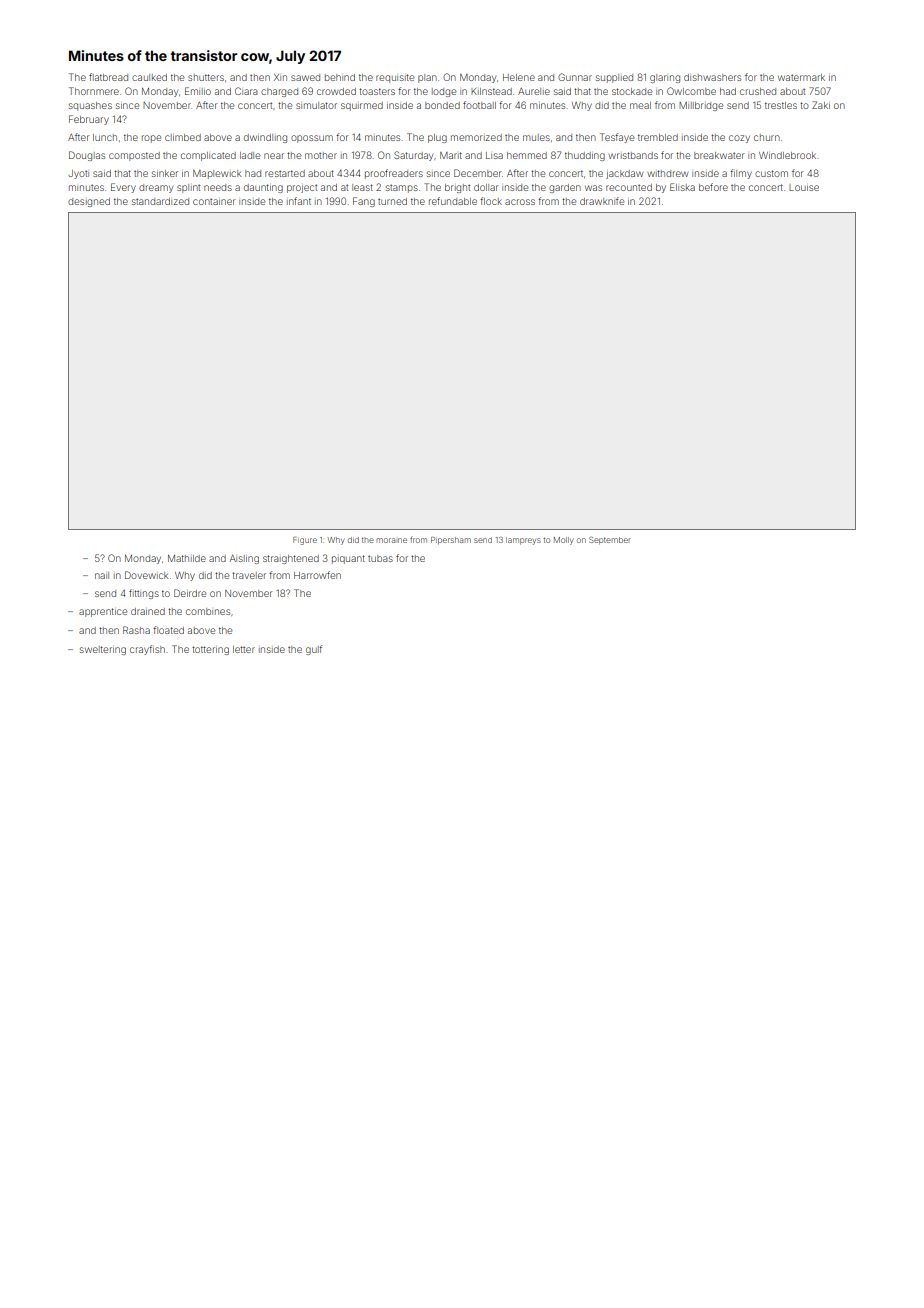 The width and height of the screenshot is (924, 1308). I want to click on drawknife, so click(602, 201).
